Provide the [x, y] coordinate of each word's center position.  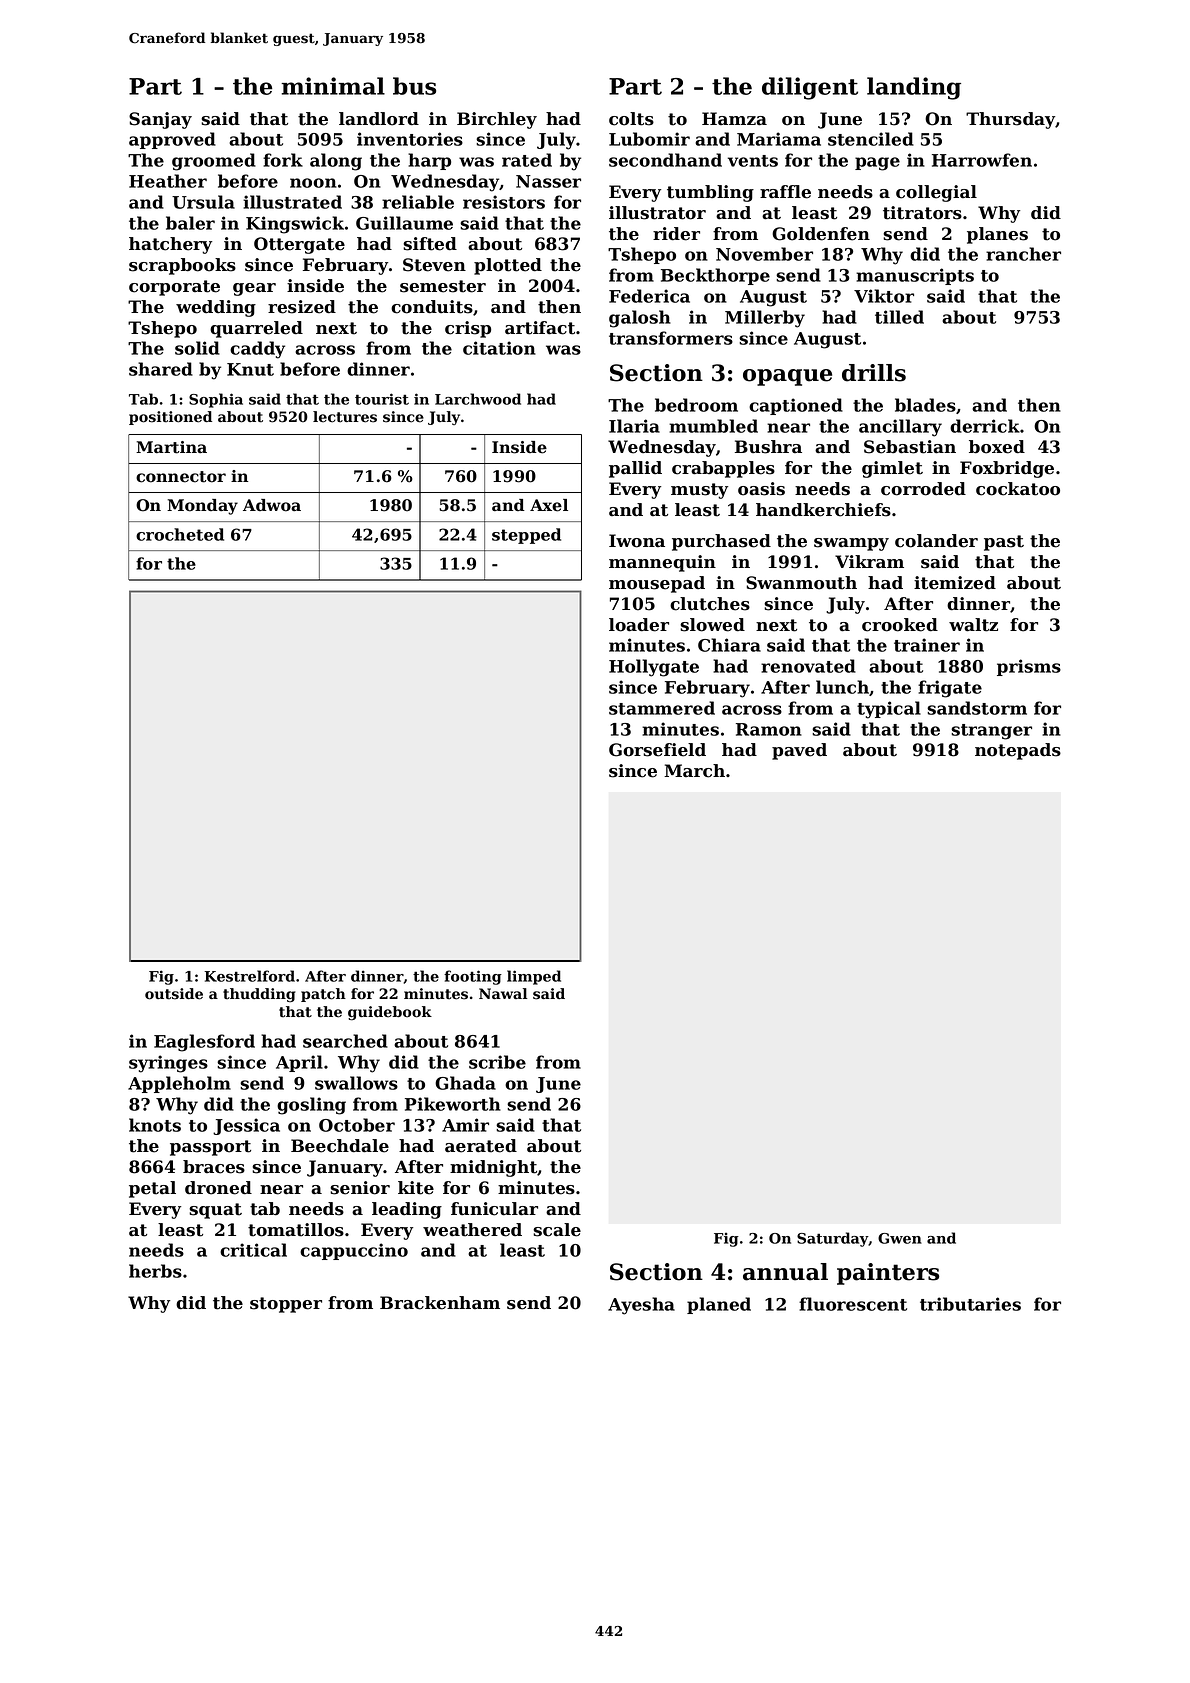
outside [174, 994]
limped [534, 977]
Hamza [734, 119]
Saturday [832, 1239]
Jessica [246, 1126]
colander [936, 541]
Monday [202, 507]
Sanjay [160, 120]
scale [557, 1230]
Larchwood [478, 399]
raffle [785, 192]
